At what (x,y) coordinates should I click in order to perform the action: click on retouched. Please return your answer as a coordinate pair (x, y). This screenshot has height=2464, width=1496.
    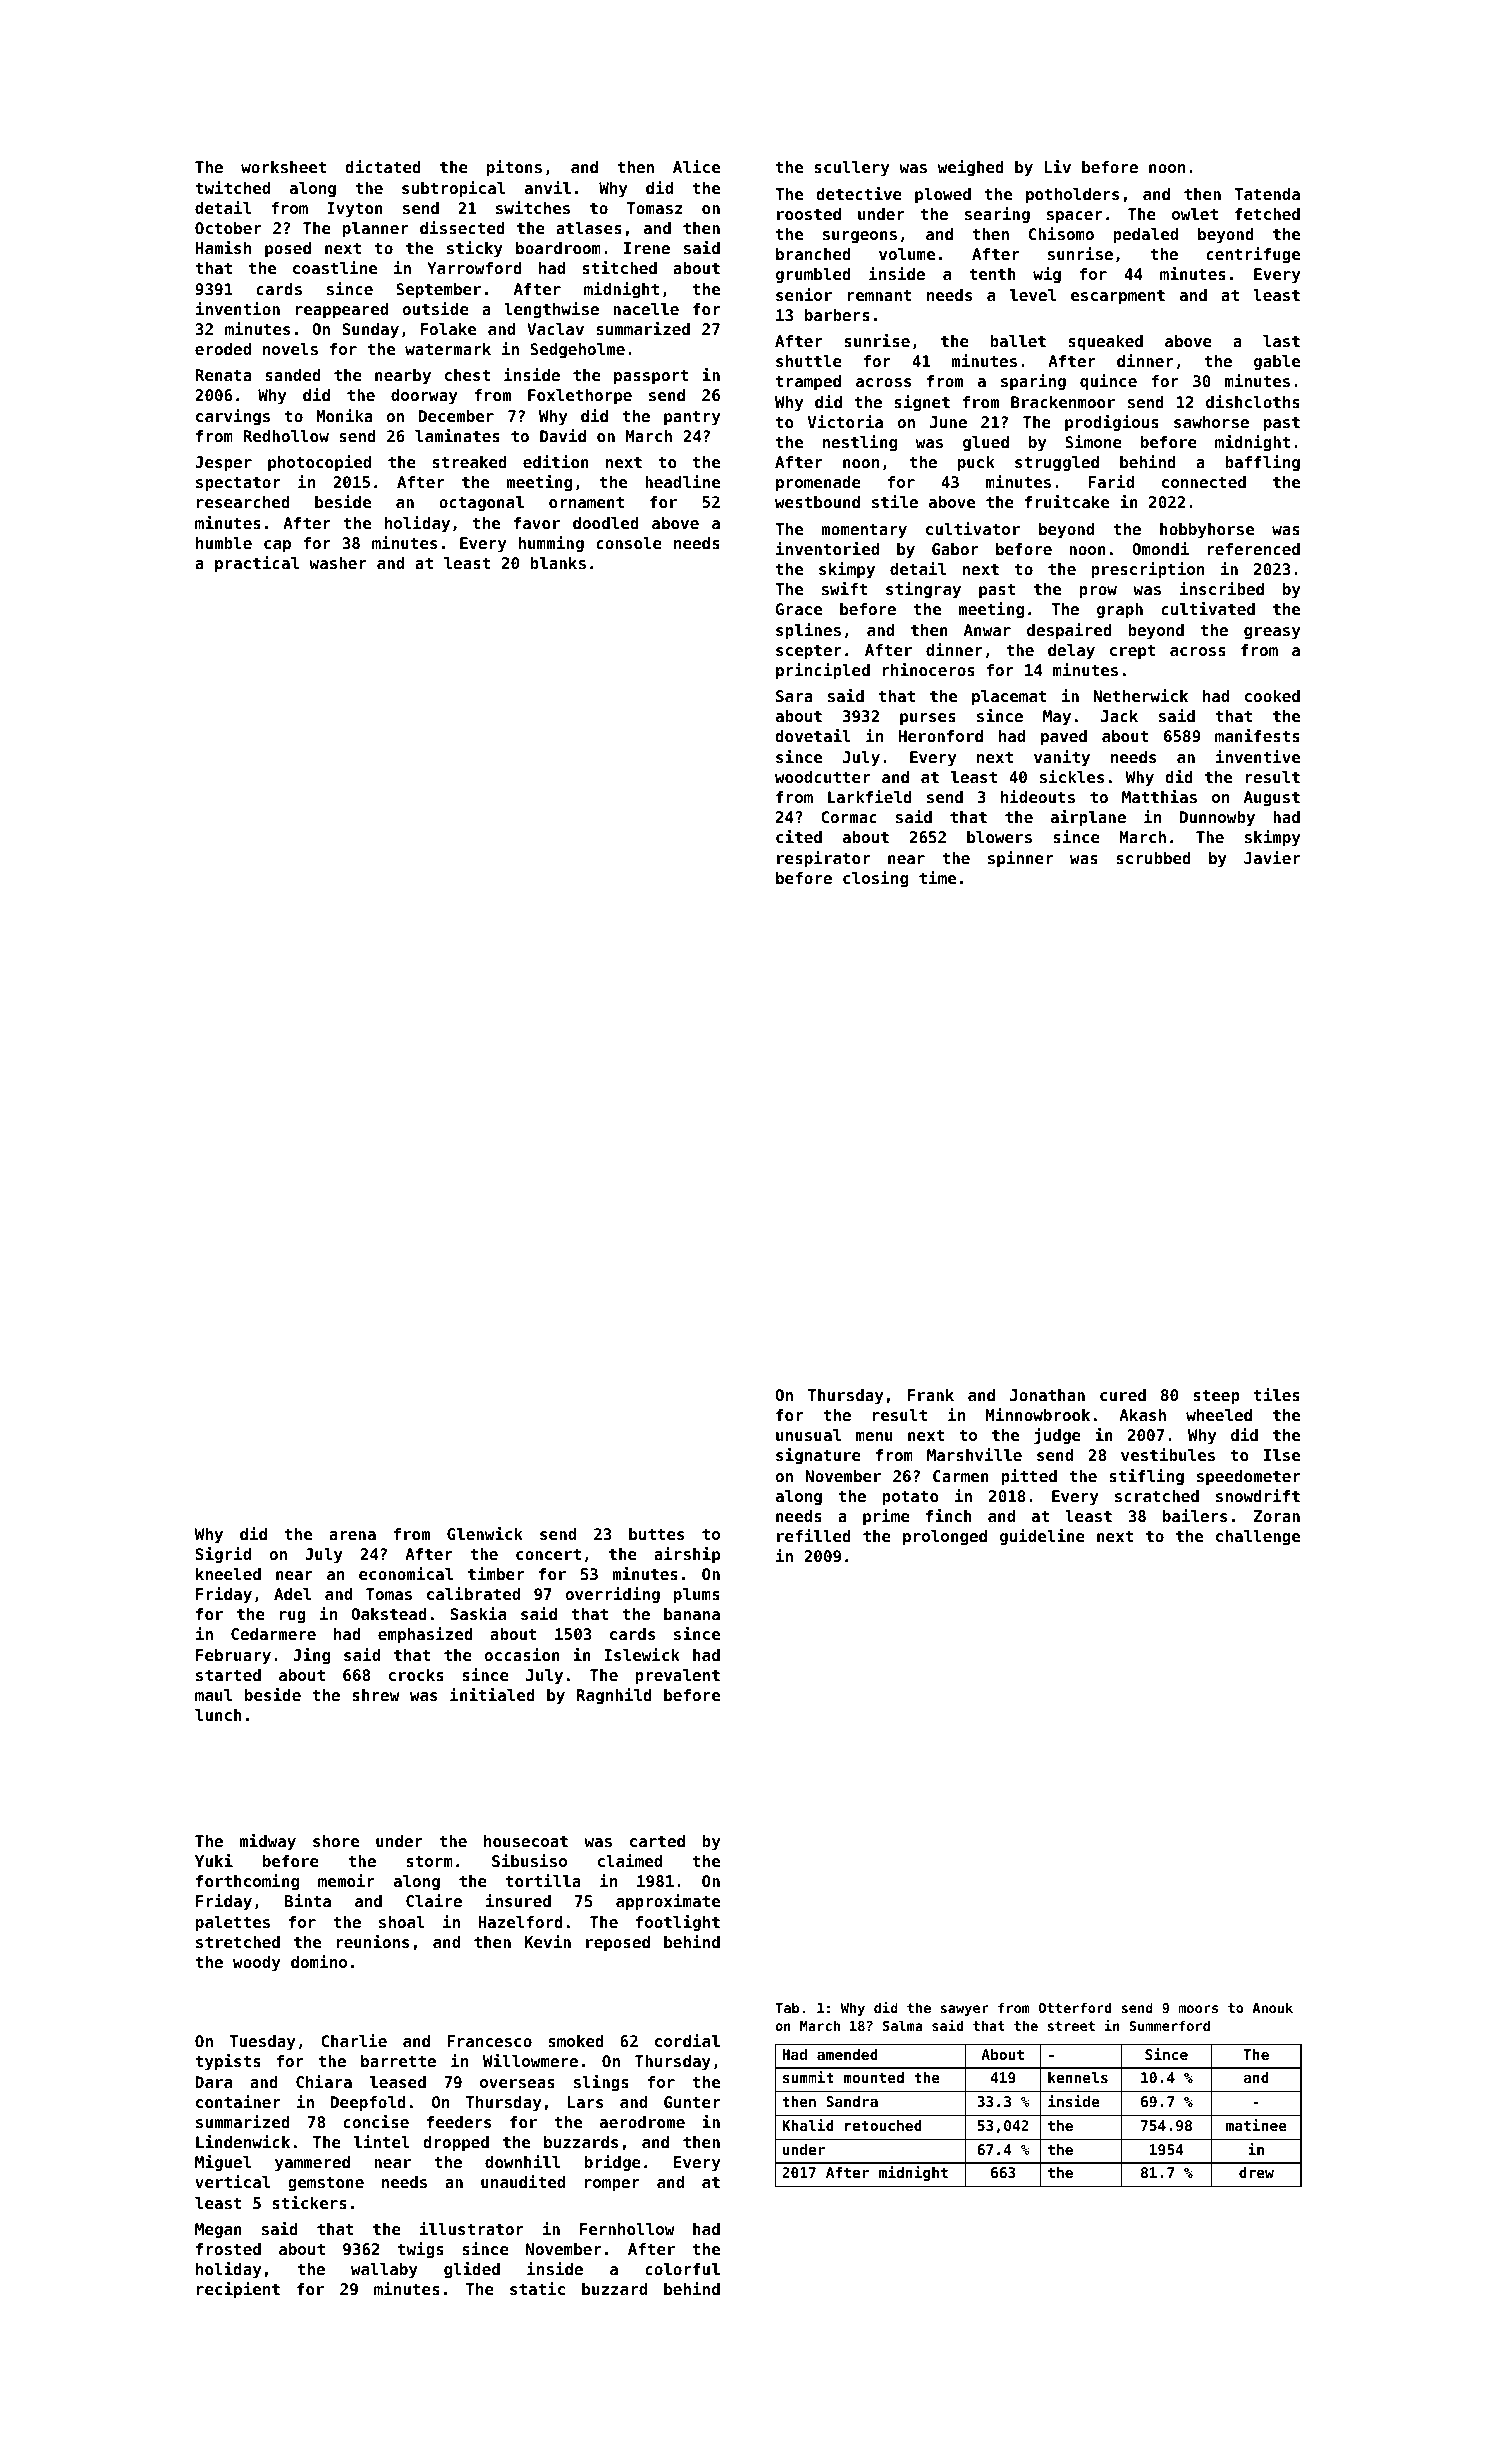
    Looking at the image, I should click on (883, 2125).
